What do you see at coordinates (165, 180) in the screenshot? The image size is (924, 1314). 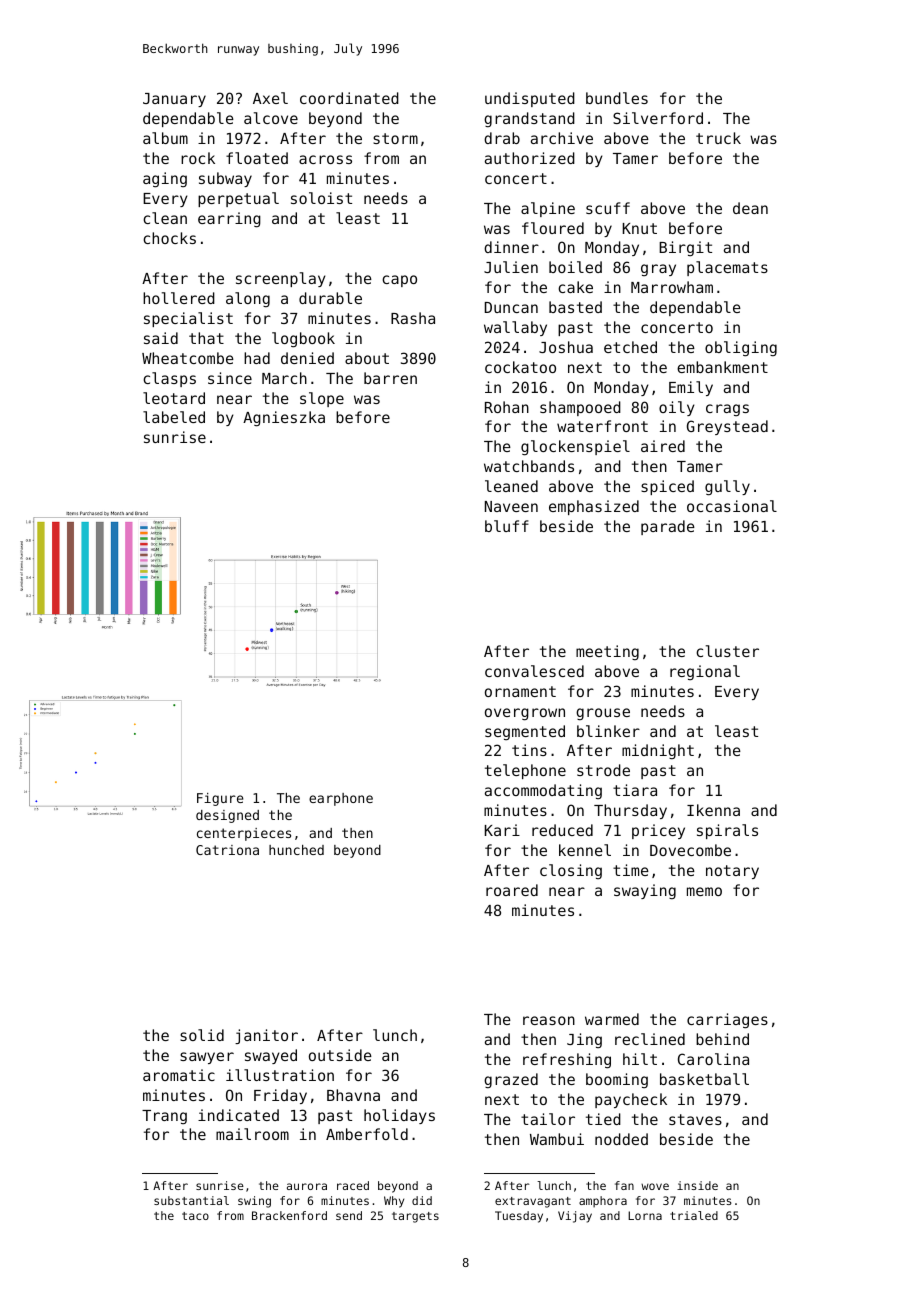 I see `aging` at bounding box center [165, 180].
